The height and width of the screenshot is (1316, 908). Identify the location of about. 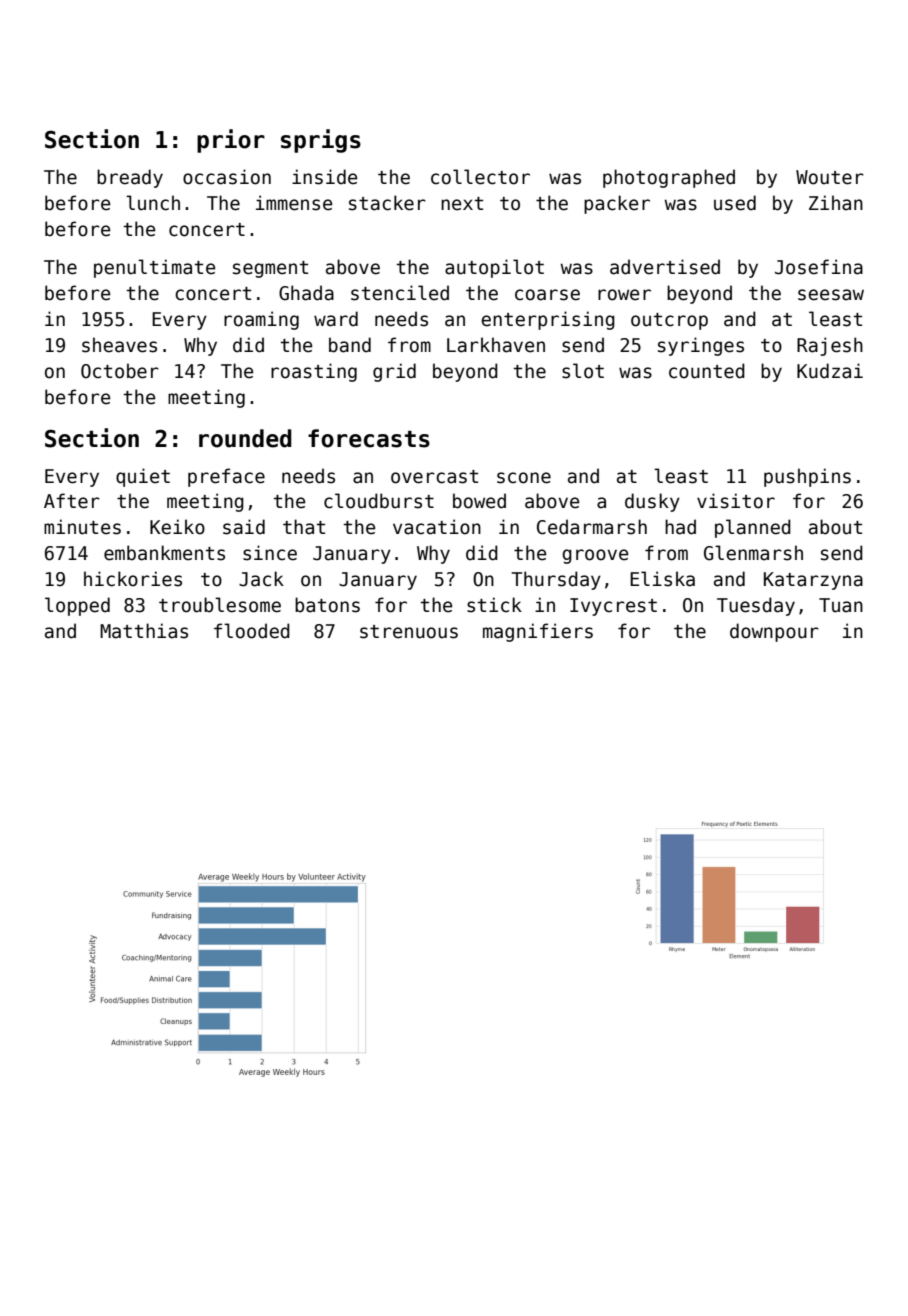
(835, 527).
